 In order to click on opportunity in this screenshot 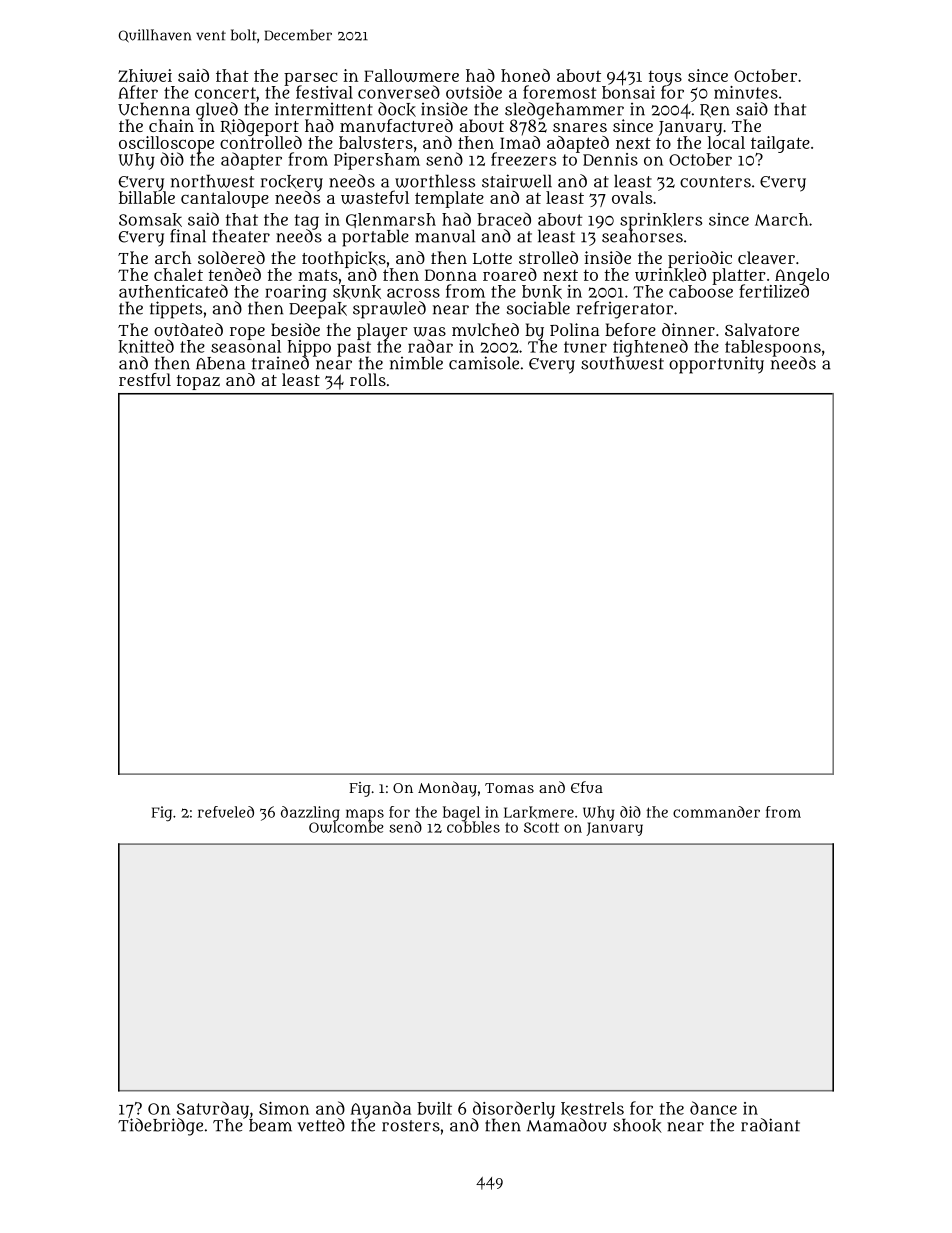, I will do `click(716, 365)`.
